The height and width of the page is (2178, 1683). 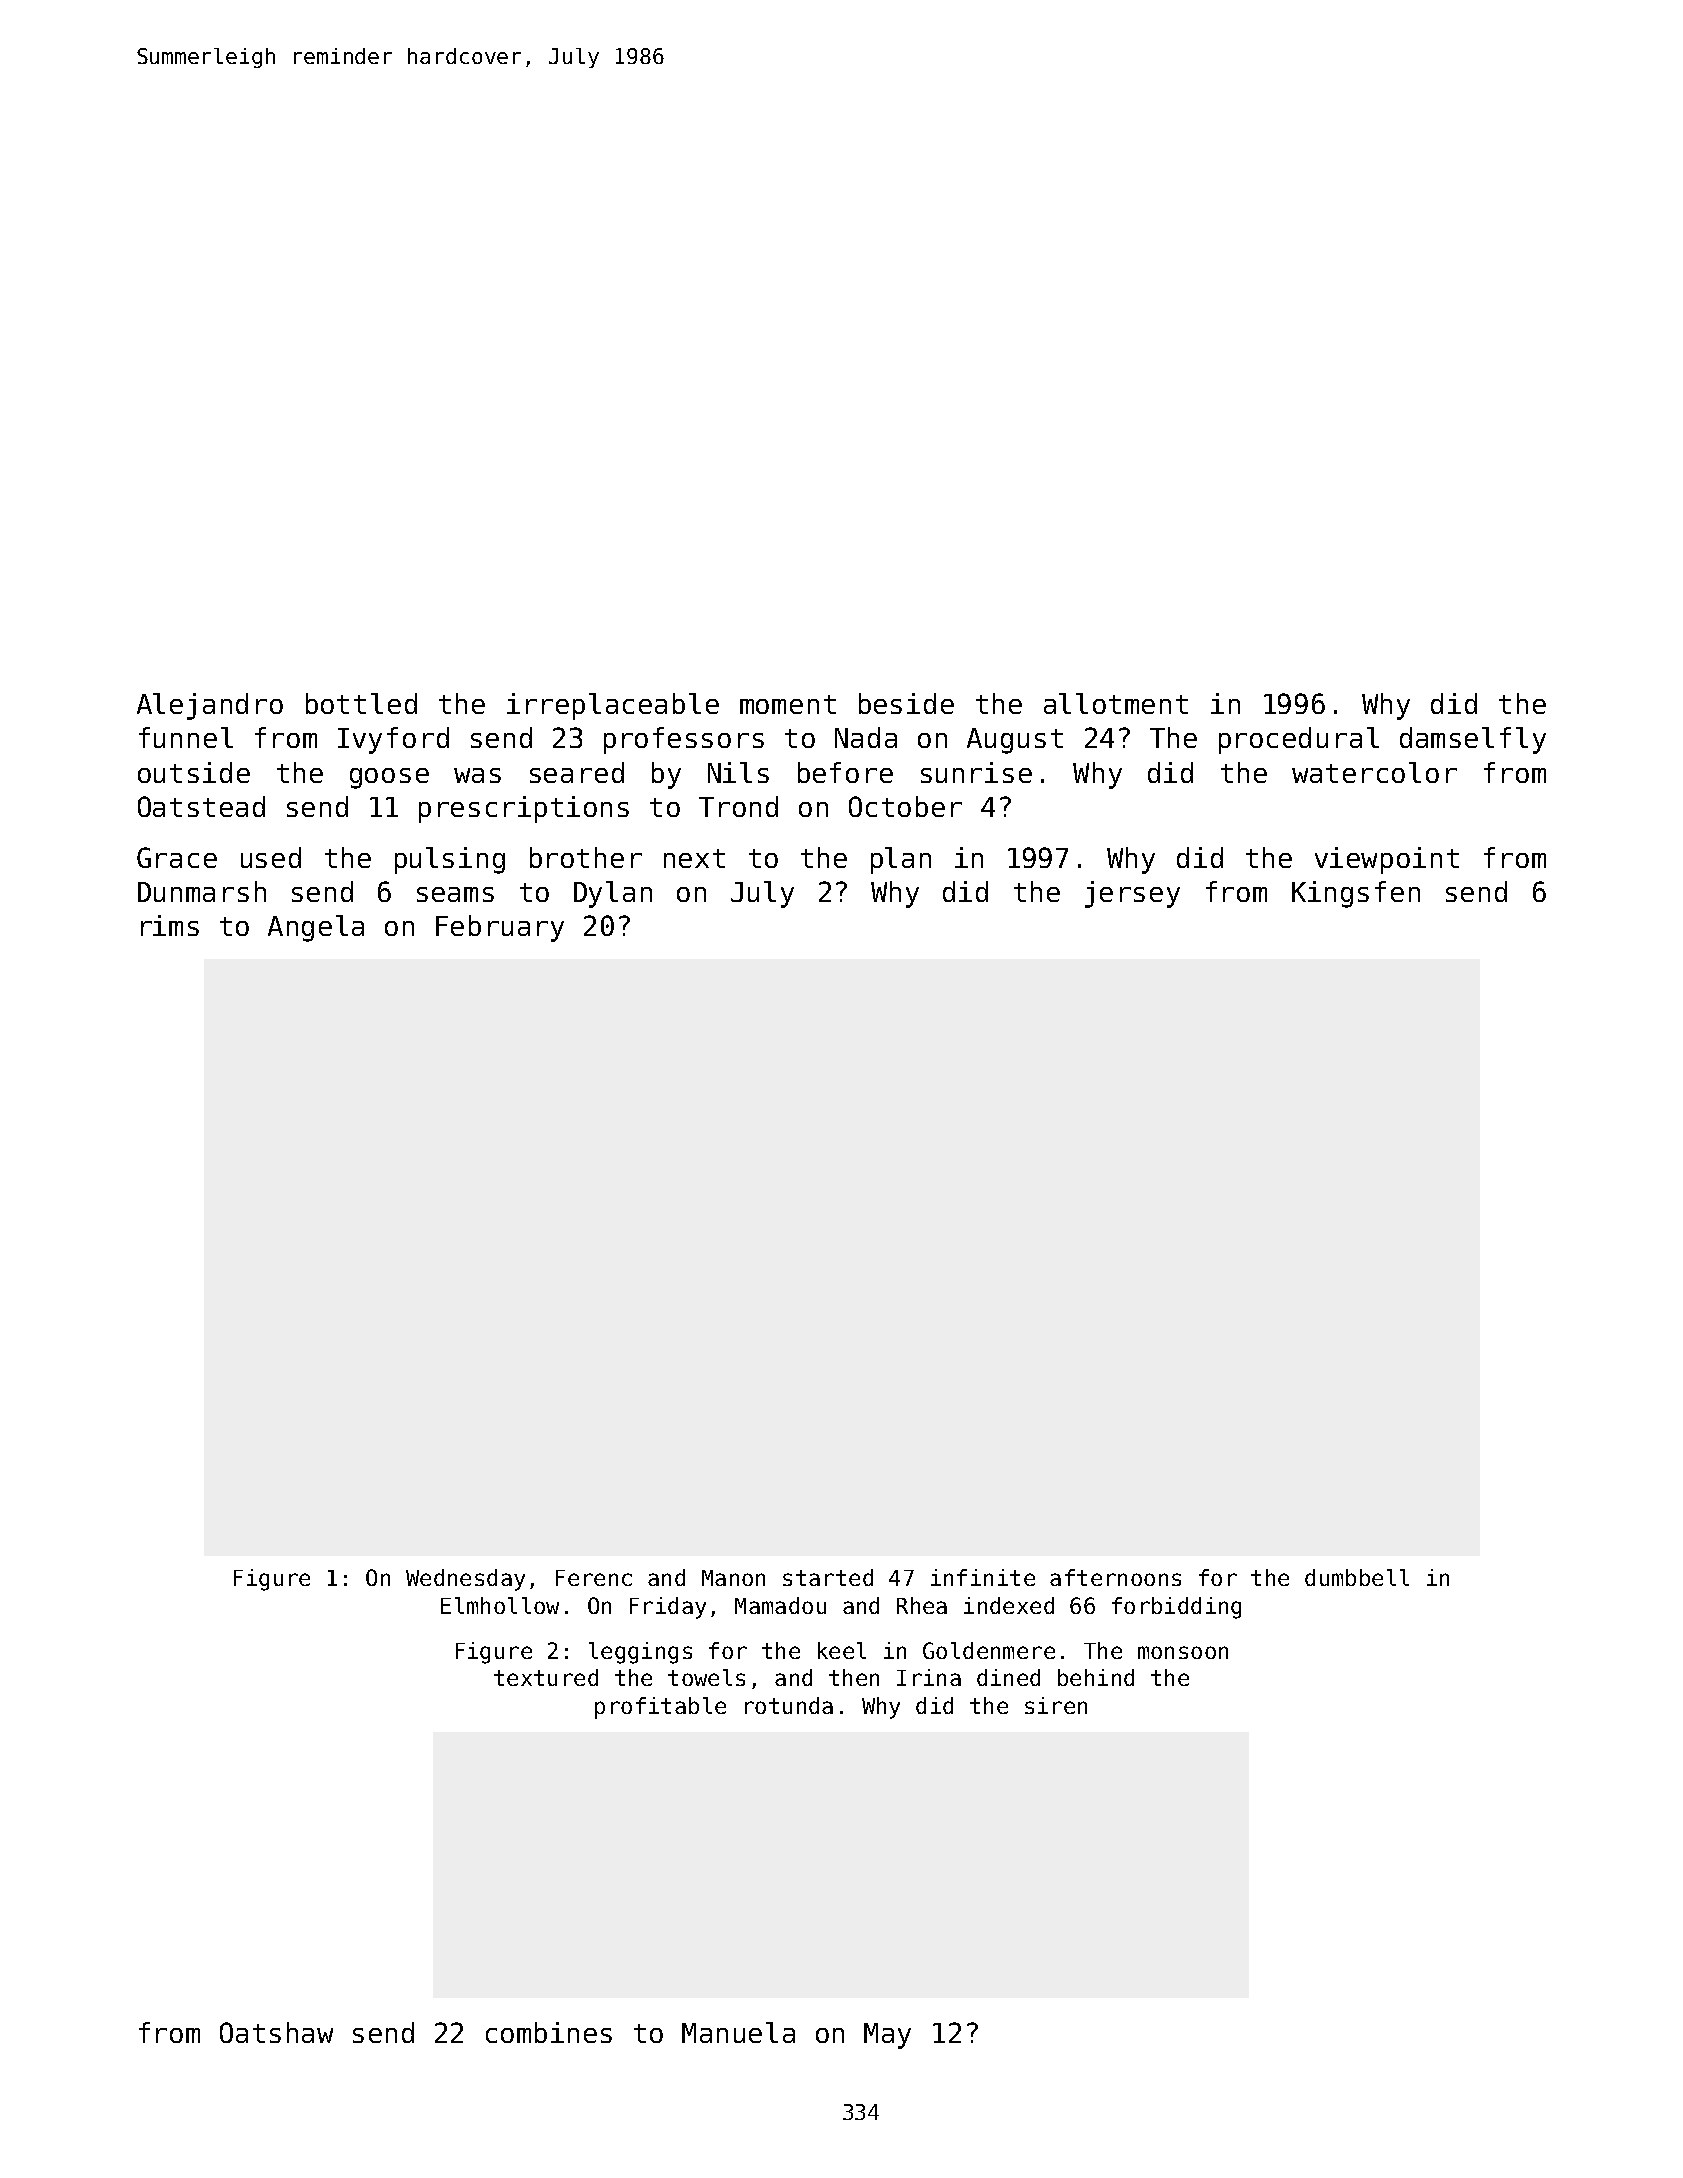 What do you see at coordinates (465, 1580) in the page?
I see `Wednesday` at bounding box center [465, 1580].
